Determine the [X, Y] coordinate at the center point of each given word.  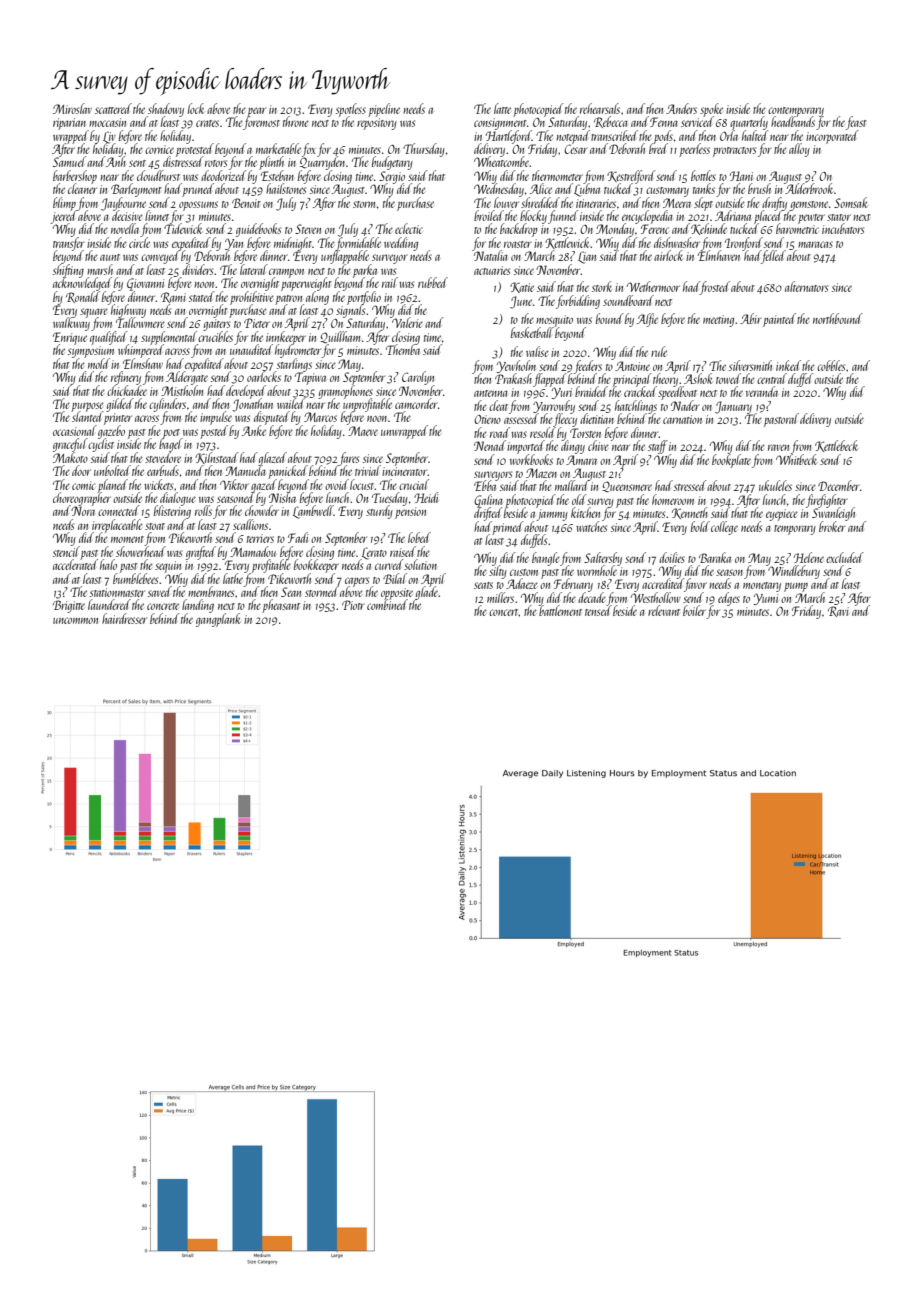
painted [779, 320]
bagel [170, 445]
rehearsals [600, 108]
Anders [681, 108]
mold [99, 363]
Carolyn [418, 378]
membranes [211, 591]
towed [728, 378]
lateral [254, 269]
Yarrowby [554, 407]
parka [365, 271]
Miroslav [72, 108]
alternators [806, 286]
